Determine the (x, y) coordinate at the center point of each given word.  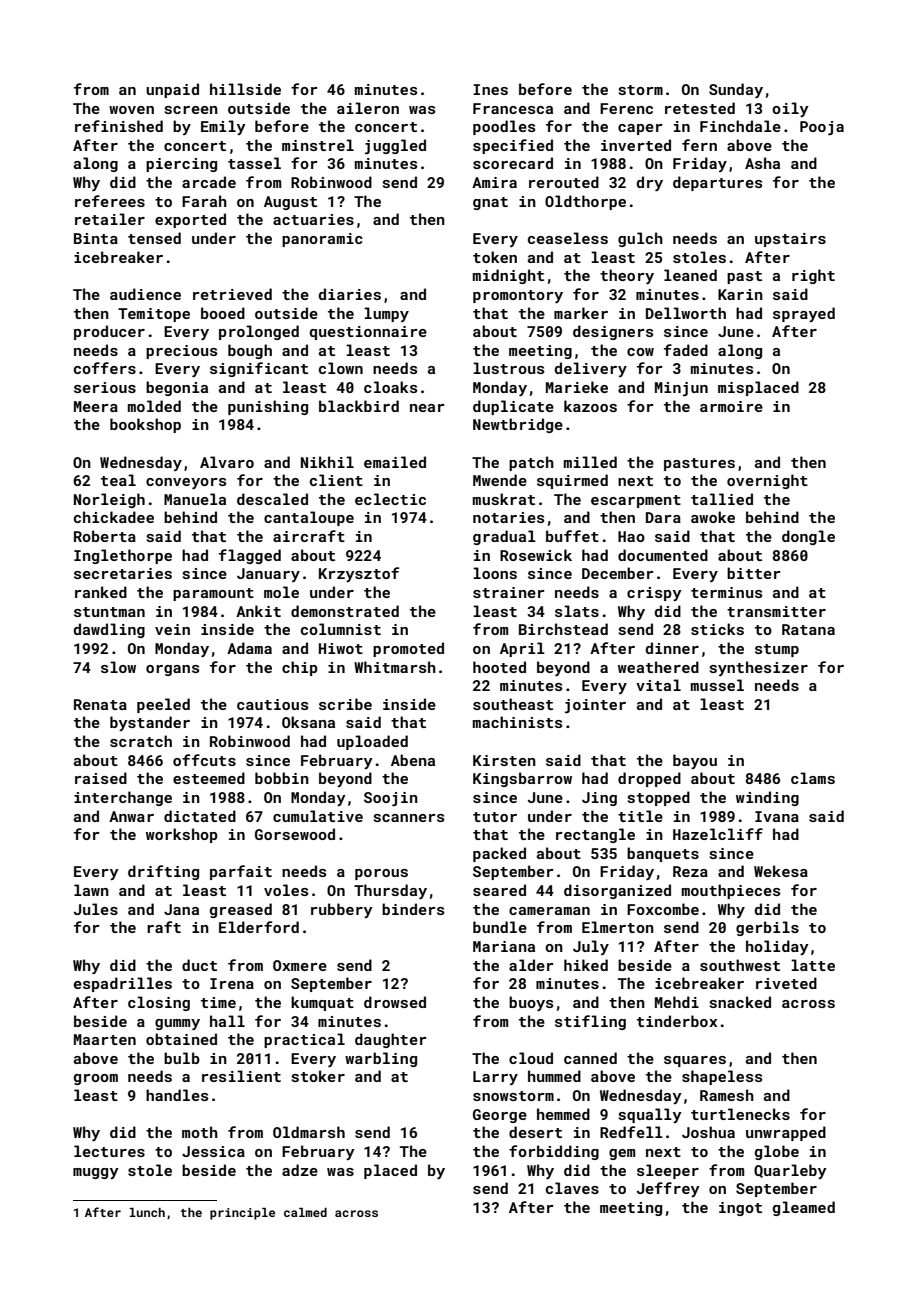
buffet (572, 536)
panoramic (322, 240)
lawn (91, 890)
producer (109, 332)
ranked (101, 592)
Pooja (822, 128)
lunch (147, 1212)
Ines (490, 89)
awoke (713, 517)
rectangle (595, 835)
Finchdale (740, 126)
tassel (254, 163)
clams (813, 778)
